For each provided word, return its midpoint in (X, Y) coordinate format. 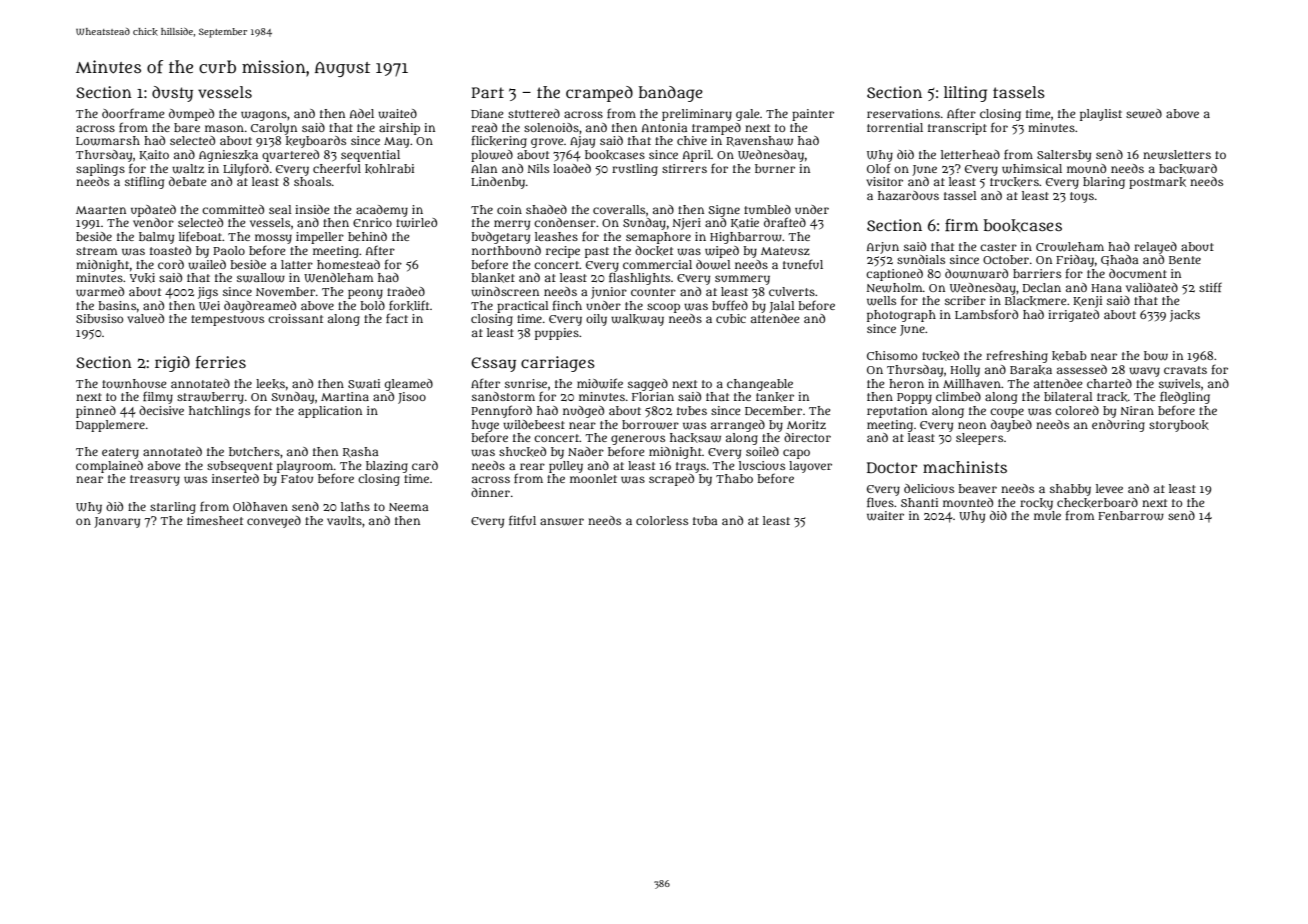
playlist (1101, 115)
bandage (671, 94)
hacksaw (695, 438)
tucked (940, 356)
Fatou (297, 479)
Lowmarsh (108, 141)
